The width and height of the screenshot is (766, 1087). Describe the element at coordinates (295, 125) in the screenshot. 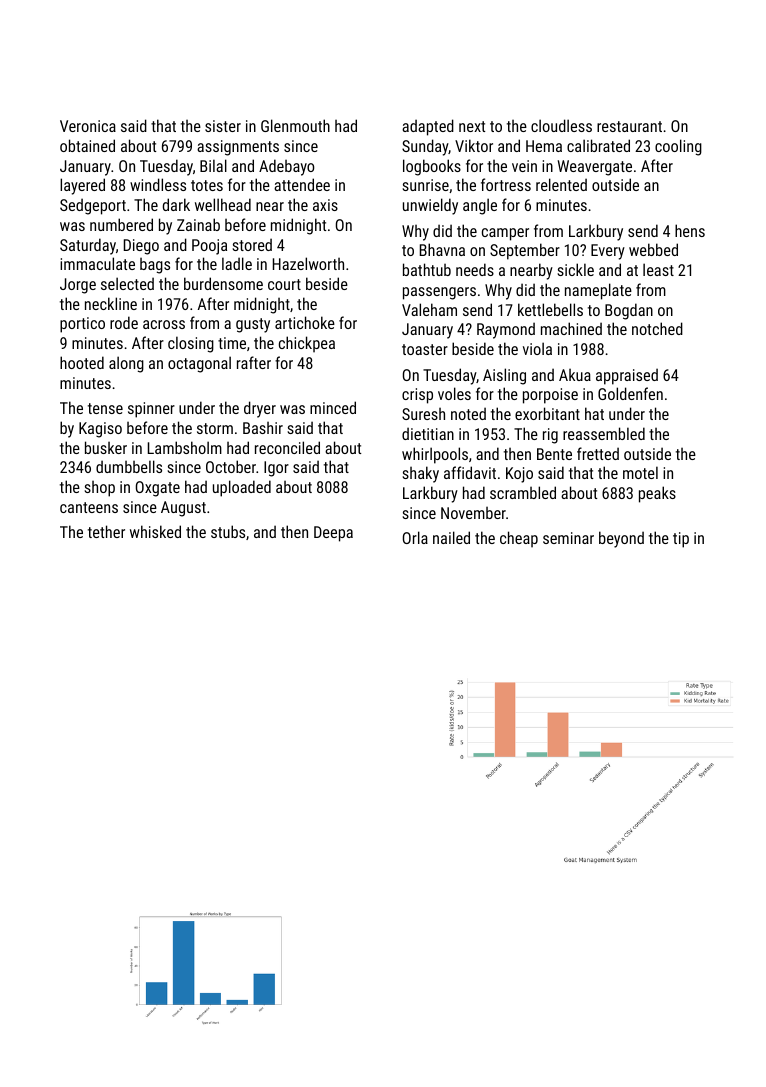

I see `Glenmouth` at that location.
